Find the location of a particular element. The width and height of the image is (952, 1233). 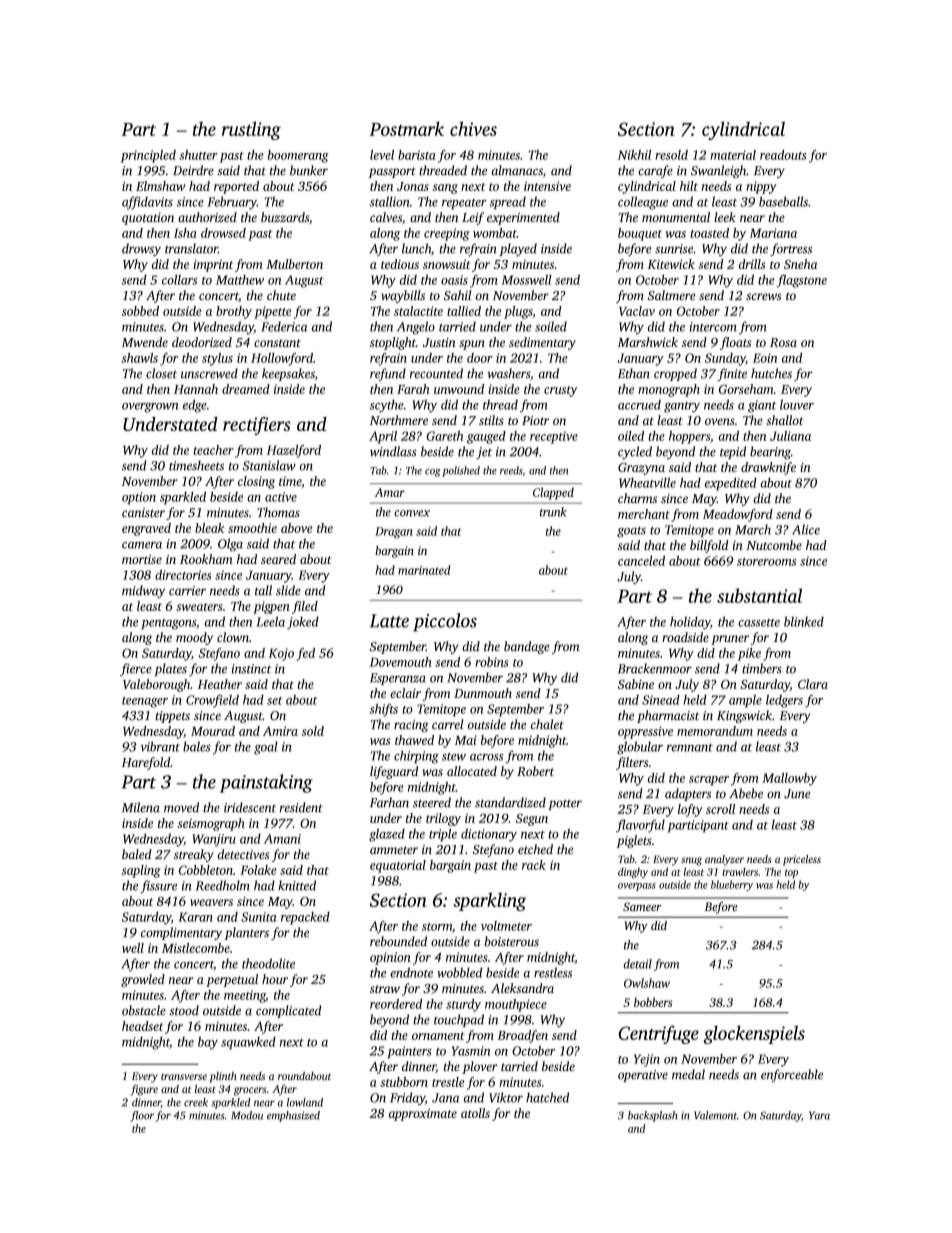

atolls is located at coordinates (475, 1113).
